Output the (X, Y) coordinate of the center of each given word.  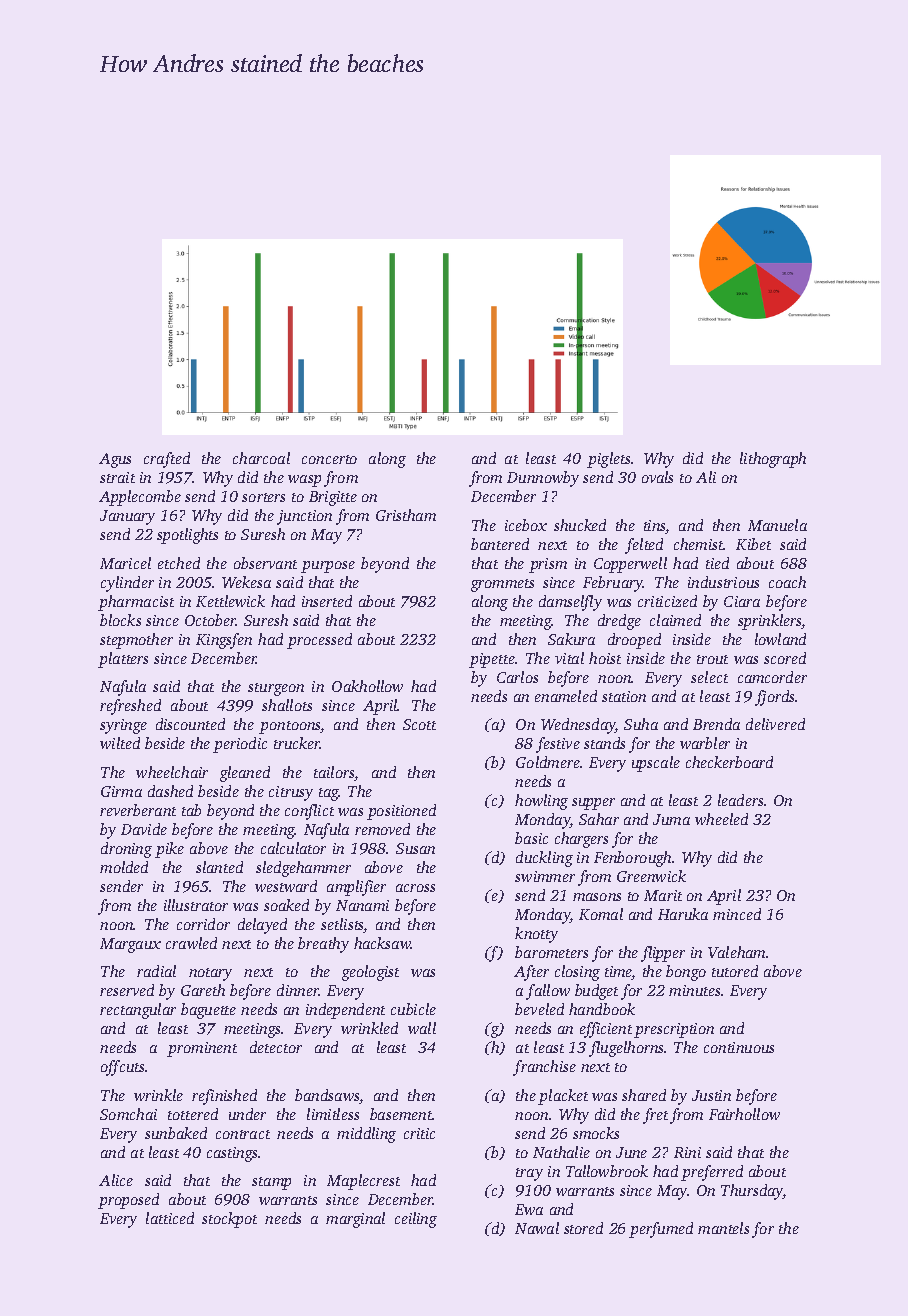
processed (319, 641)
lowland (780, 639)
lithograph (773, 460)
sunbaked (176, 1133)
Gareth (203, 990)
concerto (329, 459)
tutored (735, 971)
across (415, 888)
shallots (287, 705)
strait (117, 477)
